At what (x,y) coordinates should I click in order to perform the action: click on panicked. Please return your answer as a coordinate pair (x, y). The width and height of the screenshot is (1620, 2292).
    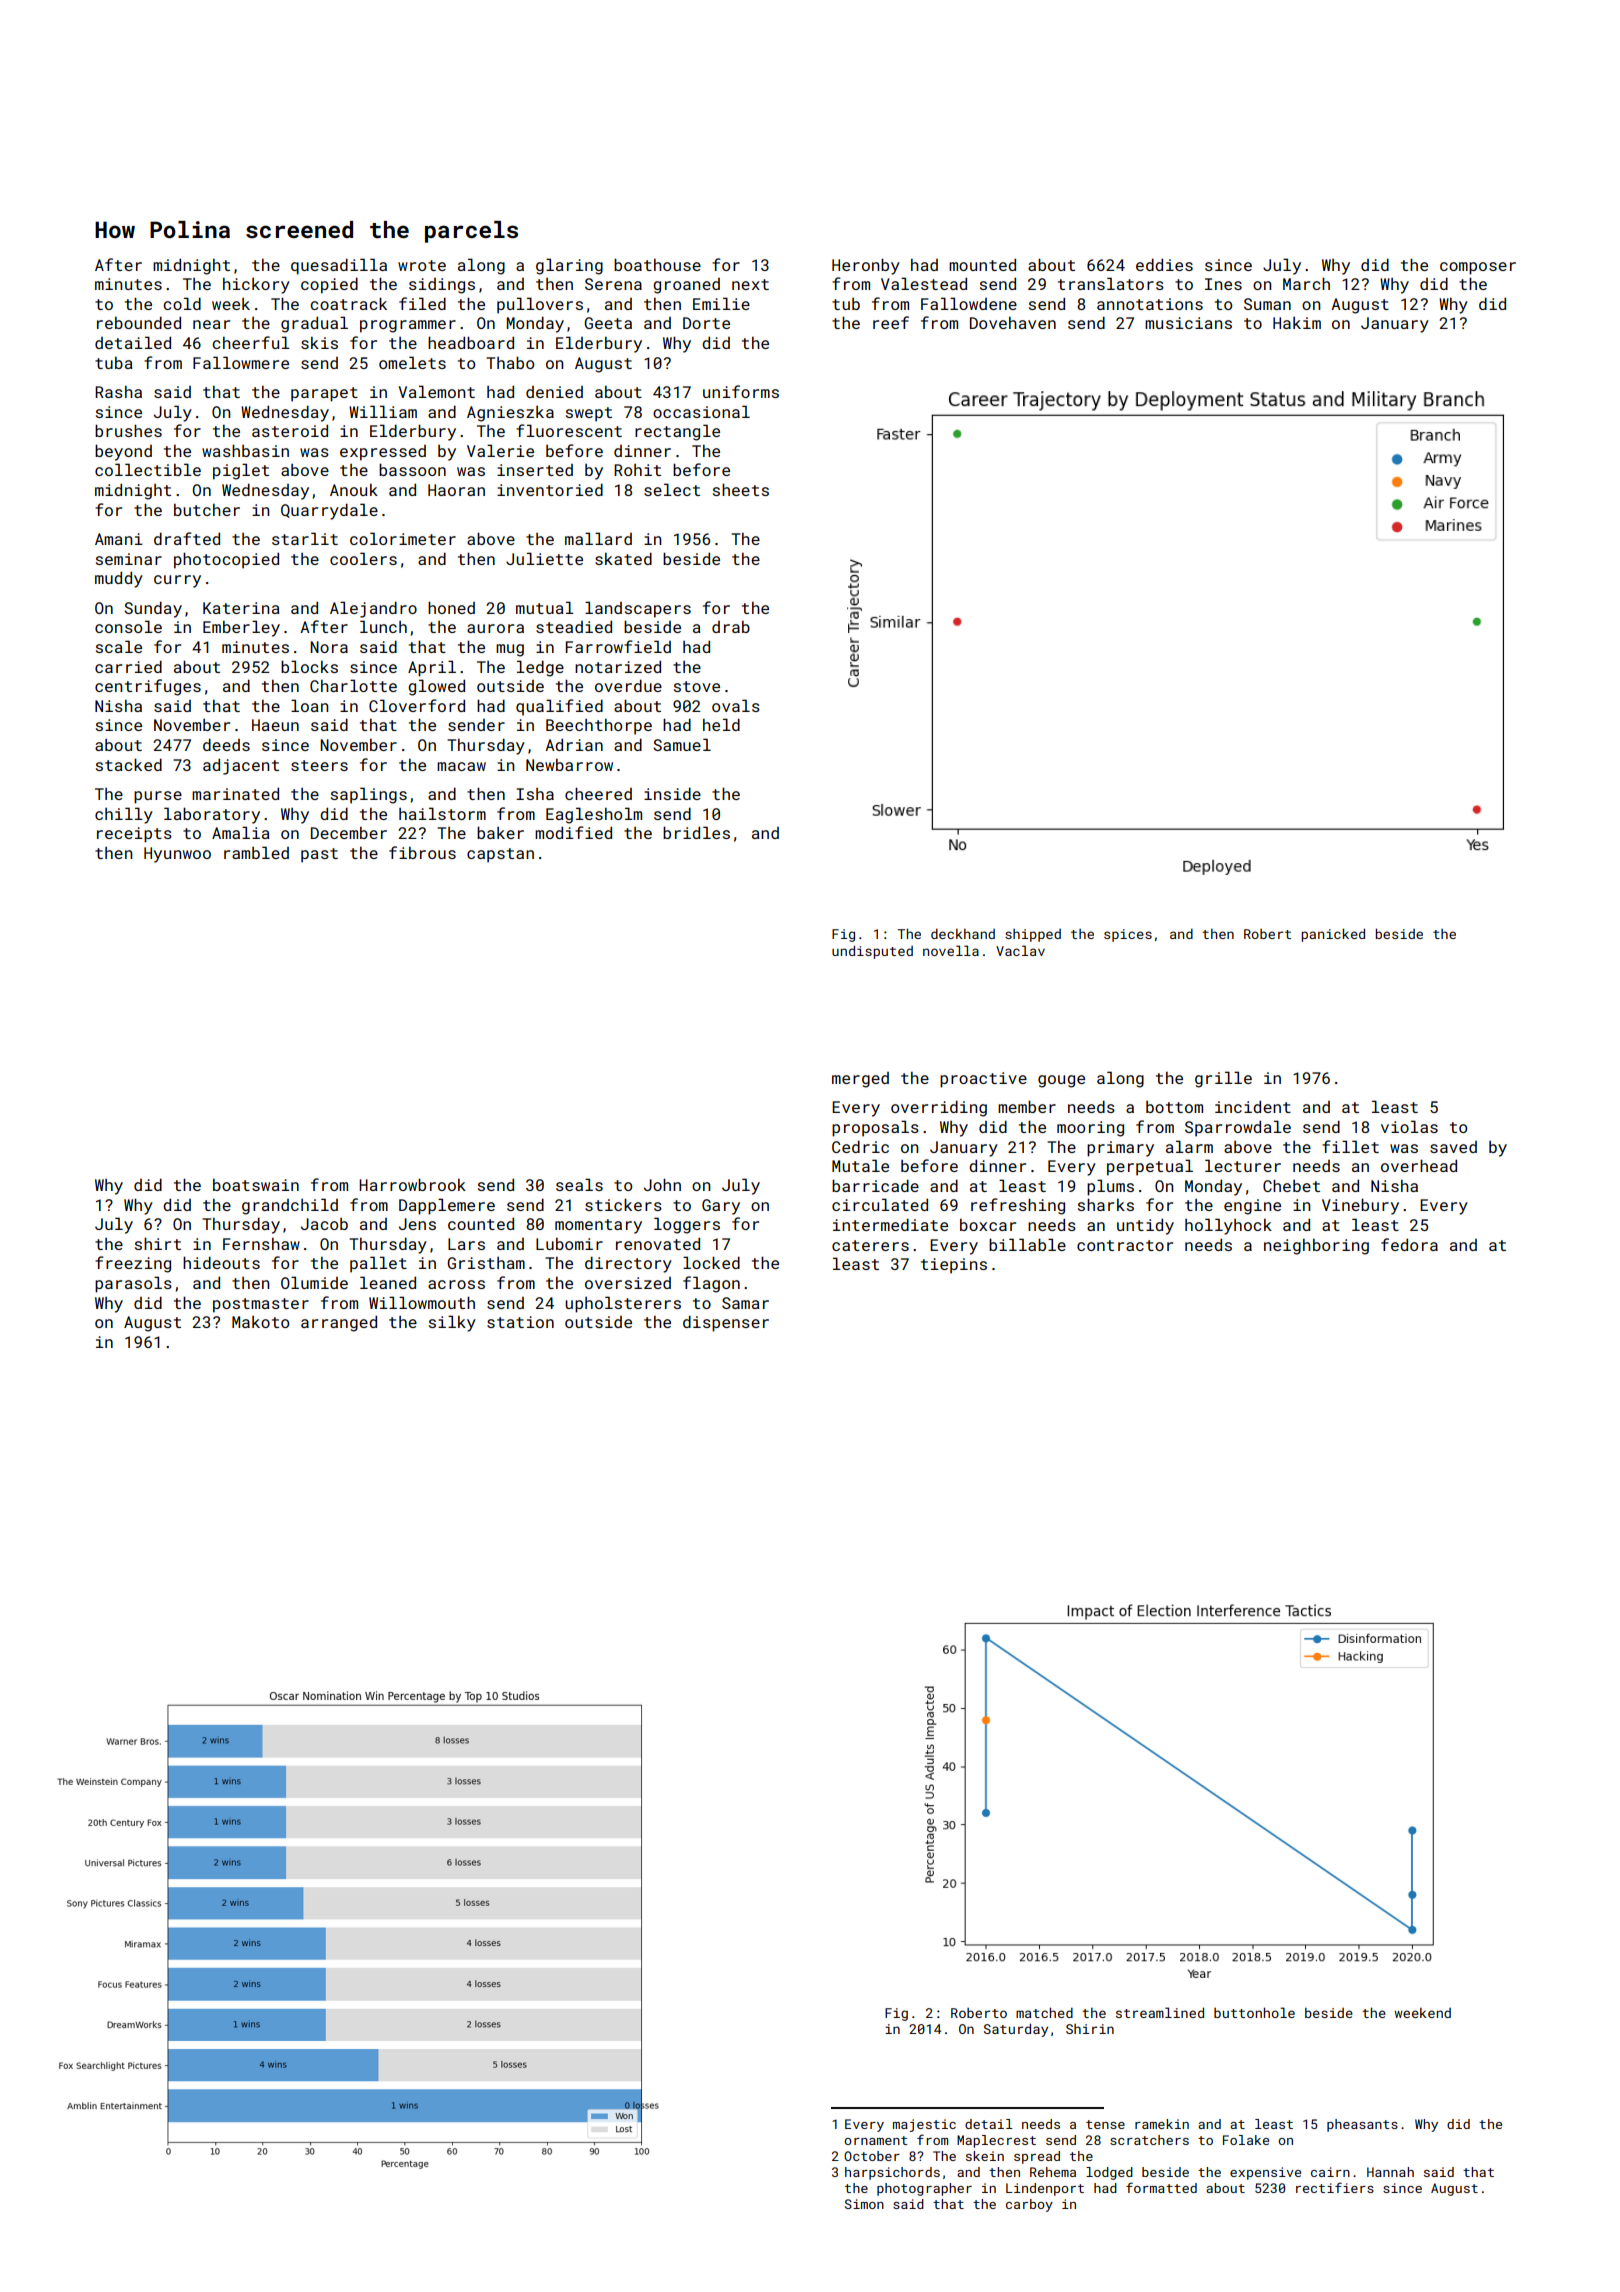
    Looking at the image, I should click on (1333, 935).
